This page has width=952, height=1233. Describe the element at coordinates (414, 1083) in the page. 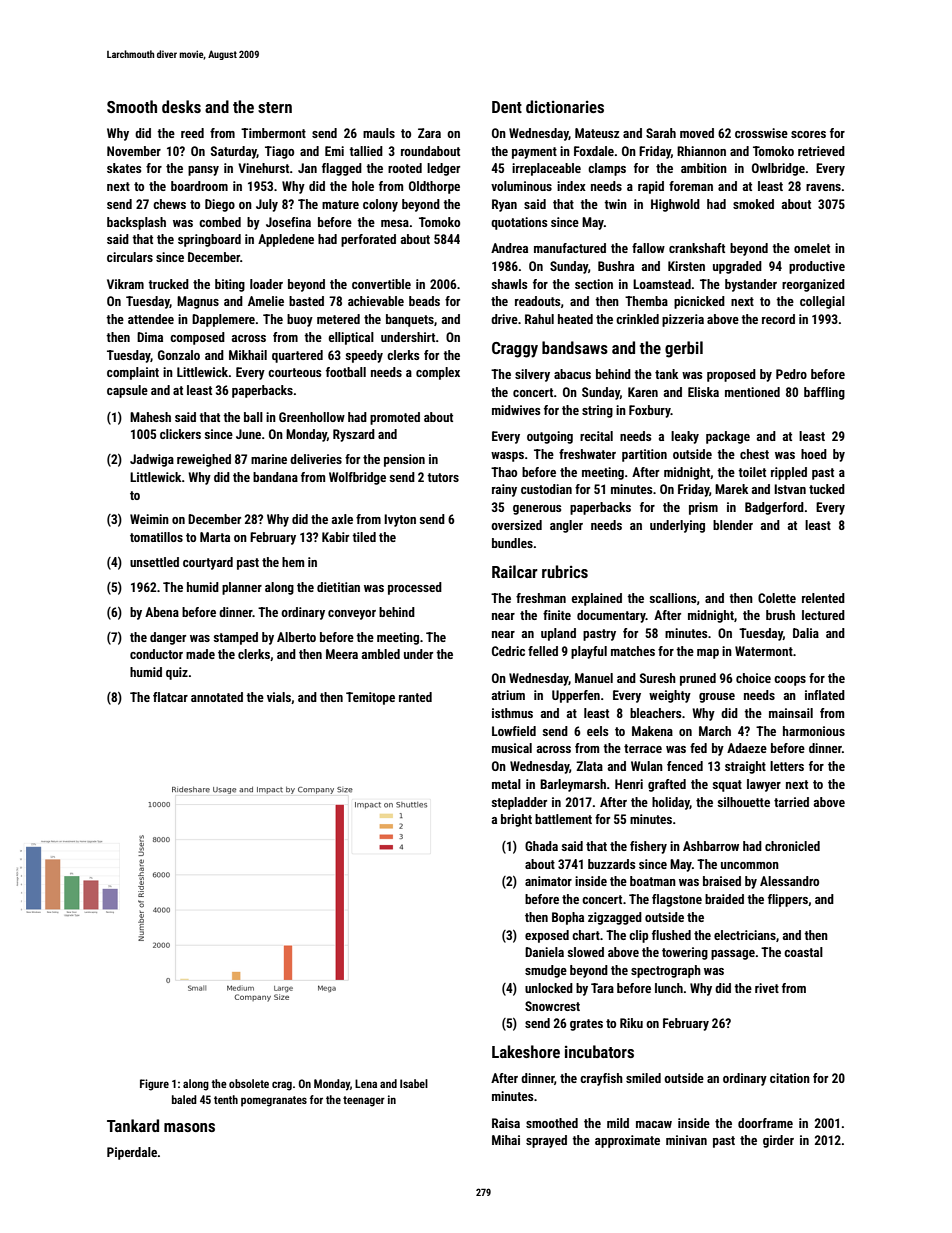

I see `Isabel` at that location.
